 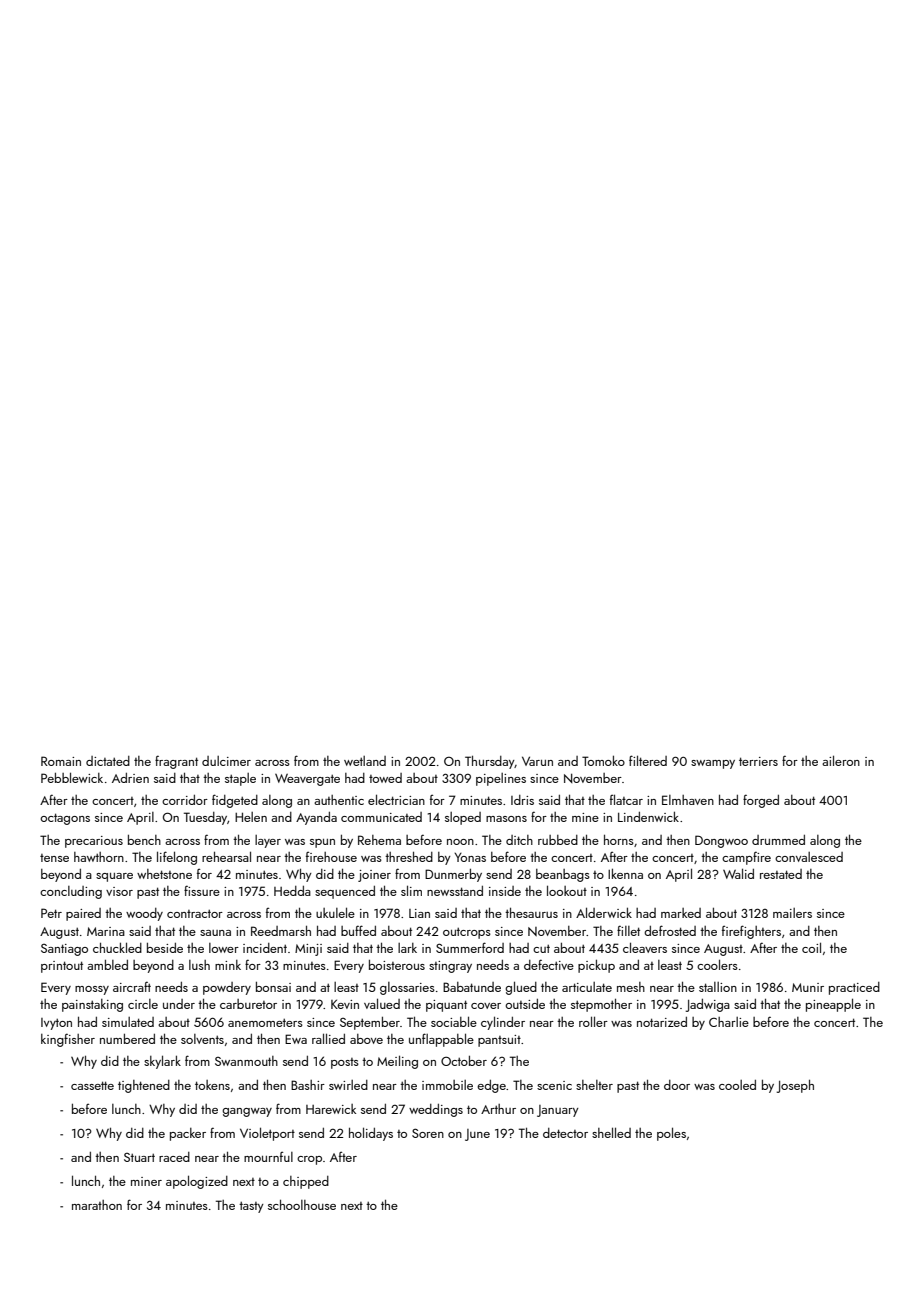 I want to click on Romain, so click(x=61, y=761).
